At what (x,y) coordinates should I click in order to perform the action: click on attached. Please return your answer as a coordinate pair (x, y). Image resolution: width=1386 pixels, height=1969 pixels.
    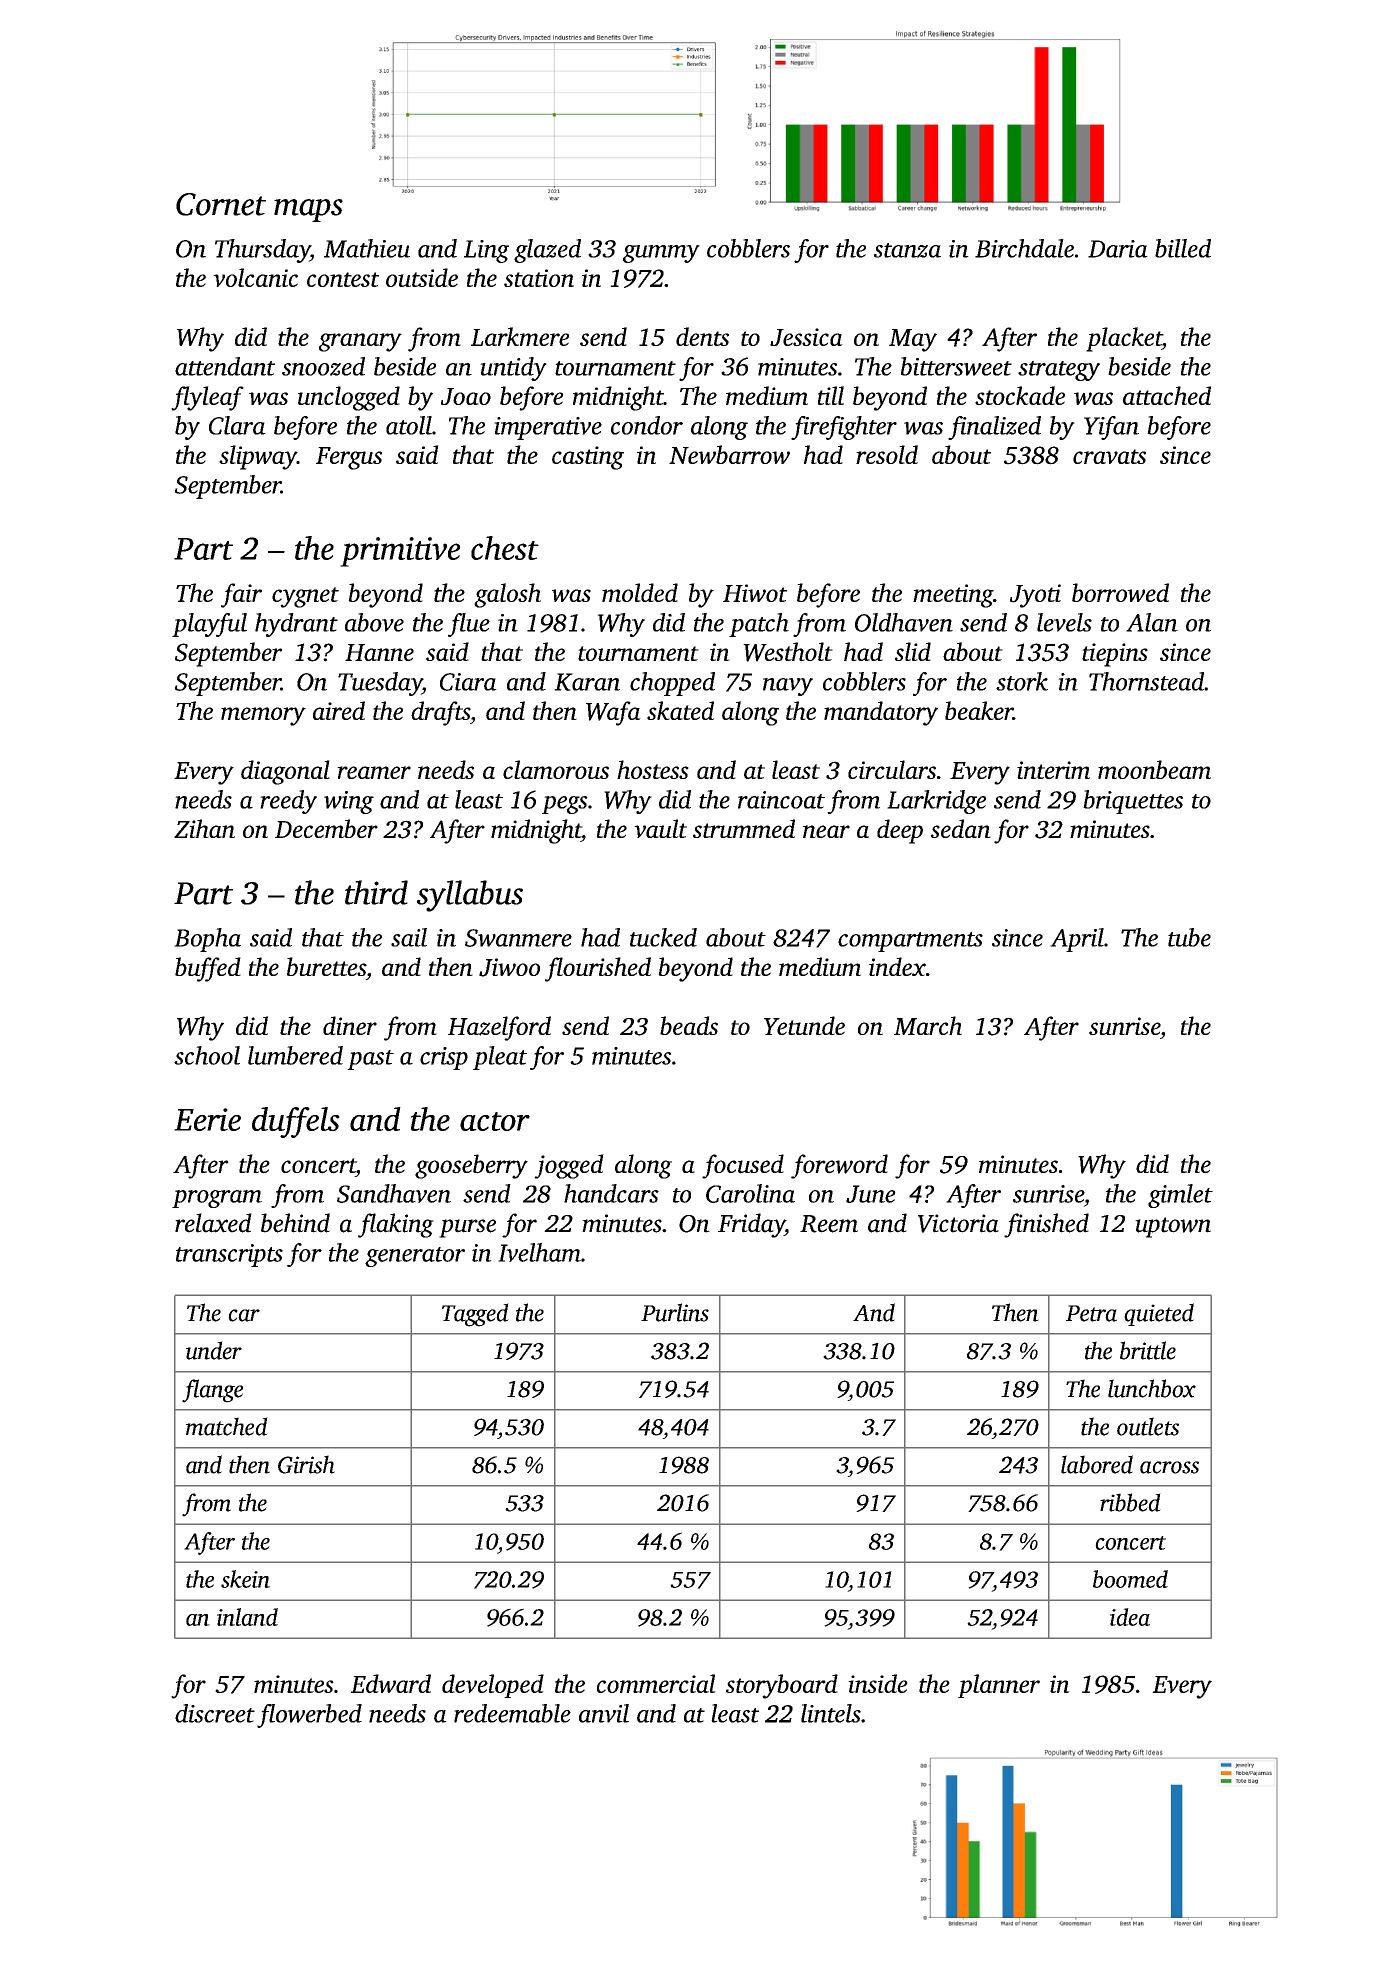
    Looking at the image, I should click on (1167, 395).
